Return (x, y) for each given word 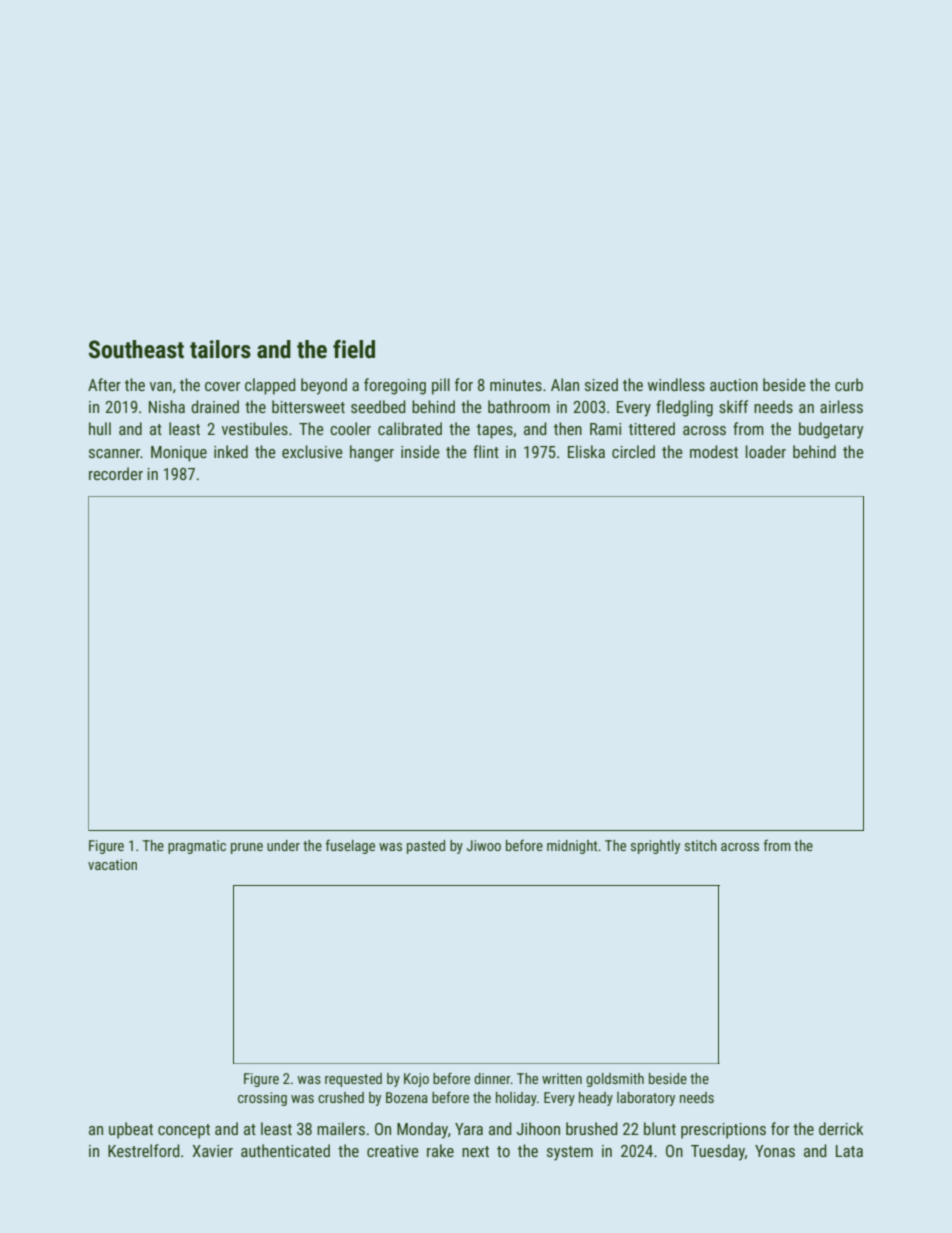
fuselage (350, 846)
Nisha (167, 406)
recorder (116, 473)
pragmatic (197, 847)
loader (766, 451)
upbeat (131, 1130)
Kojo (416, 1080)
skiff (733, 406)
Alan (565, 384)
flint (486, 451)
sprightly (655, 847)
